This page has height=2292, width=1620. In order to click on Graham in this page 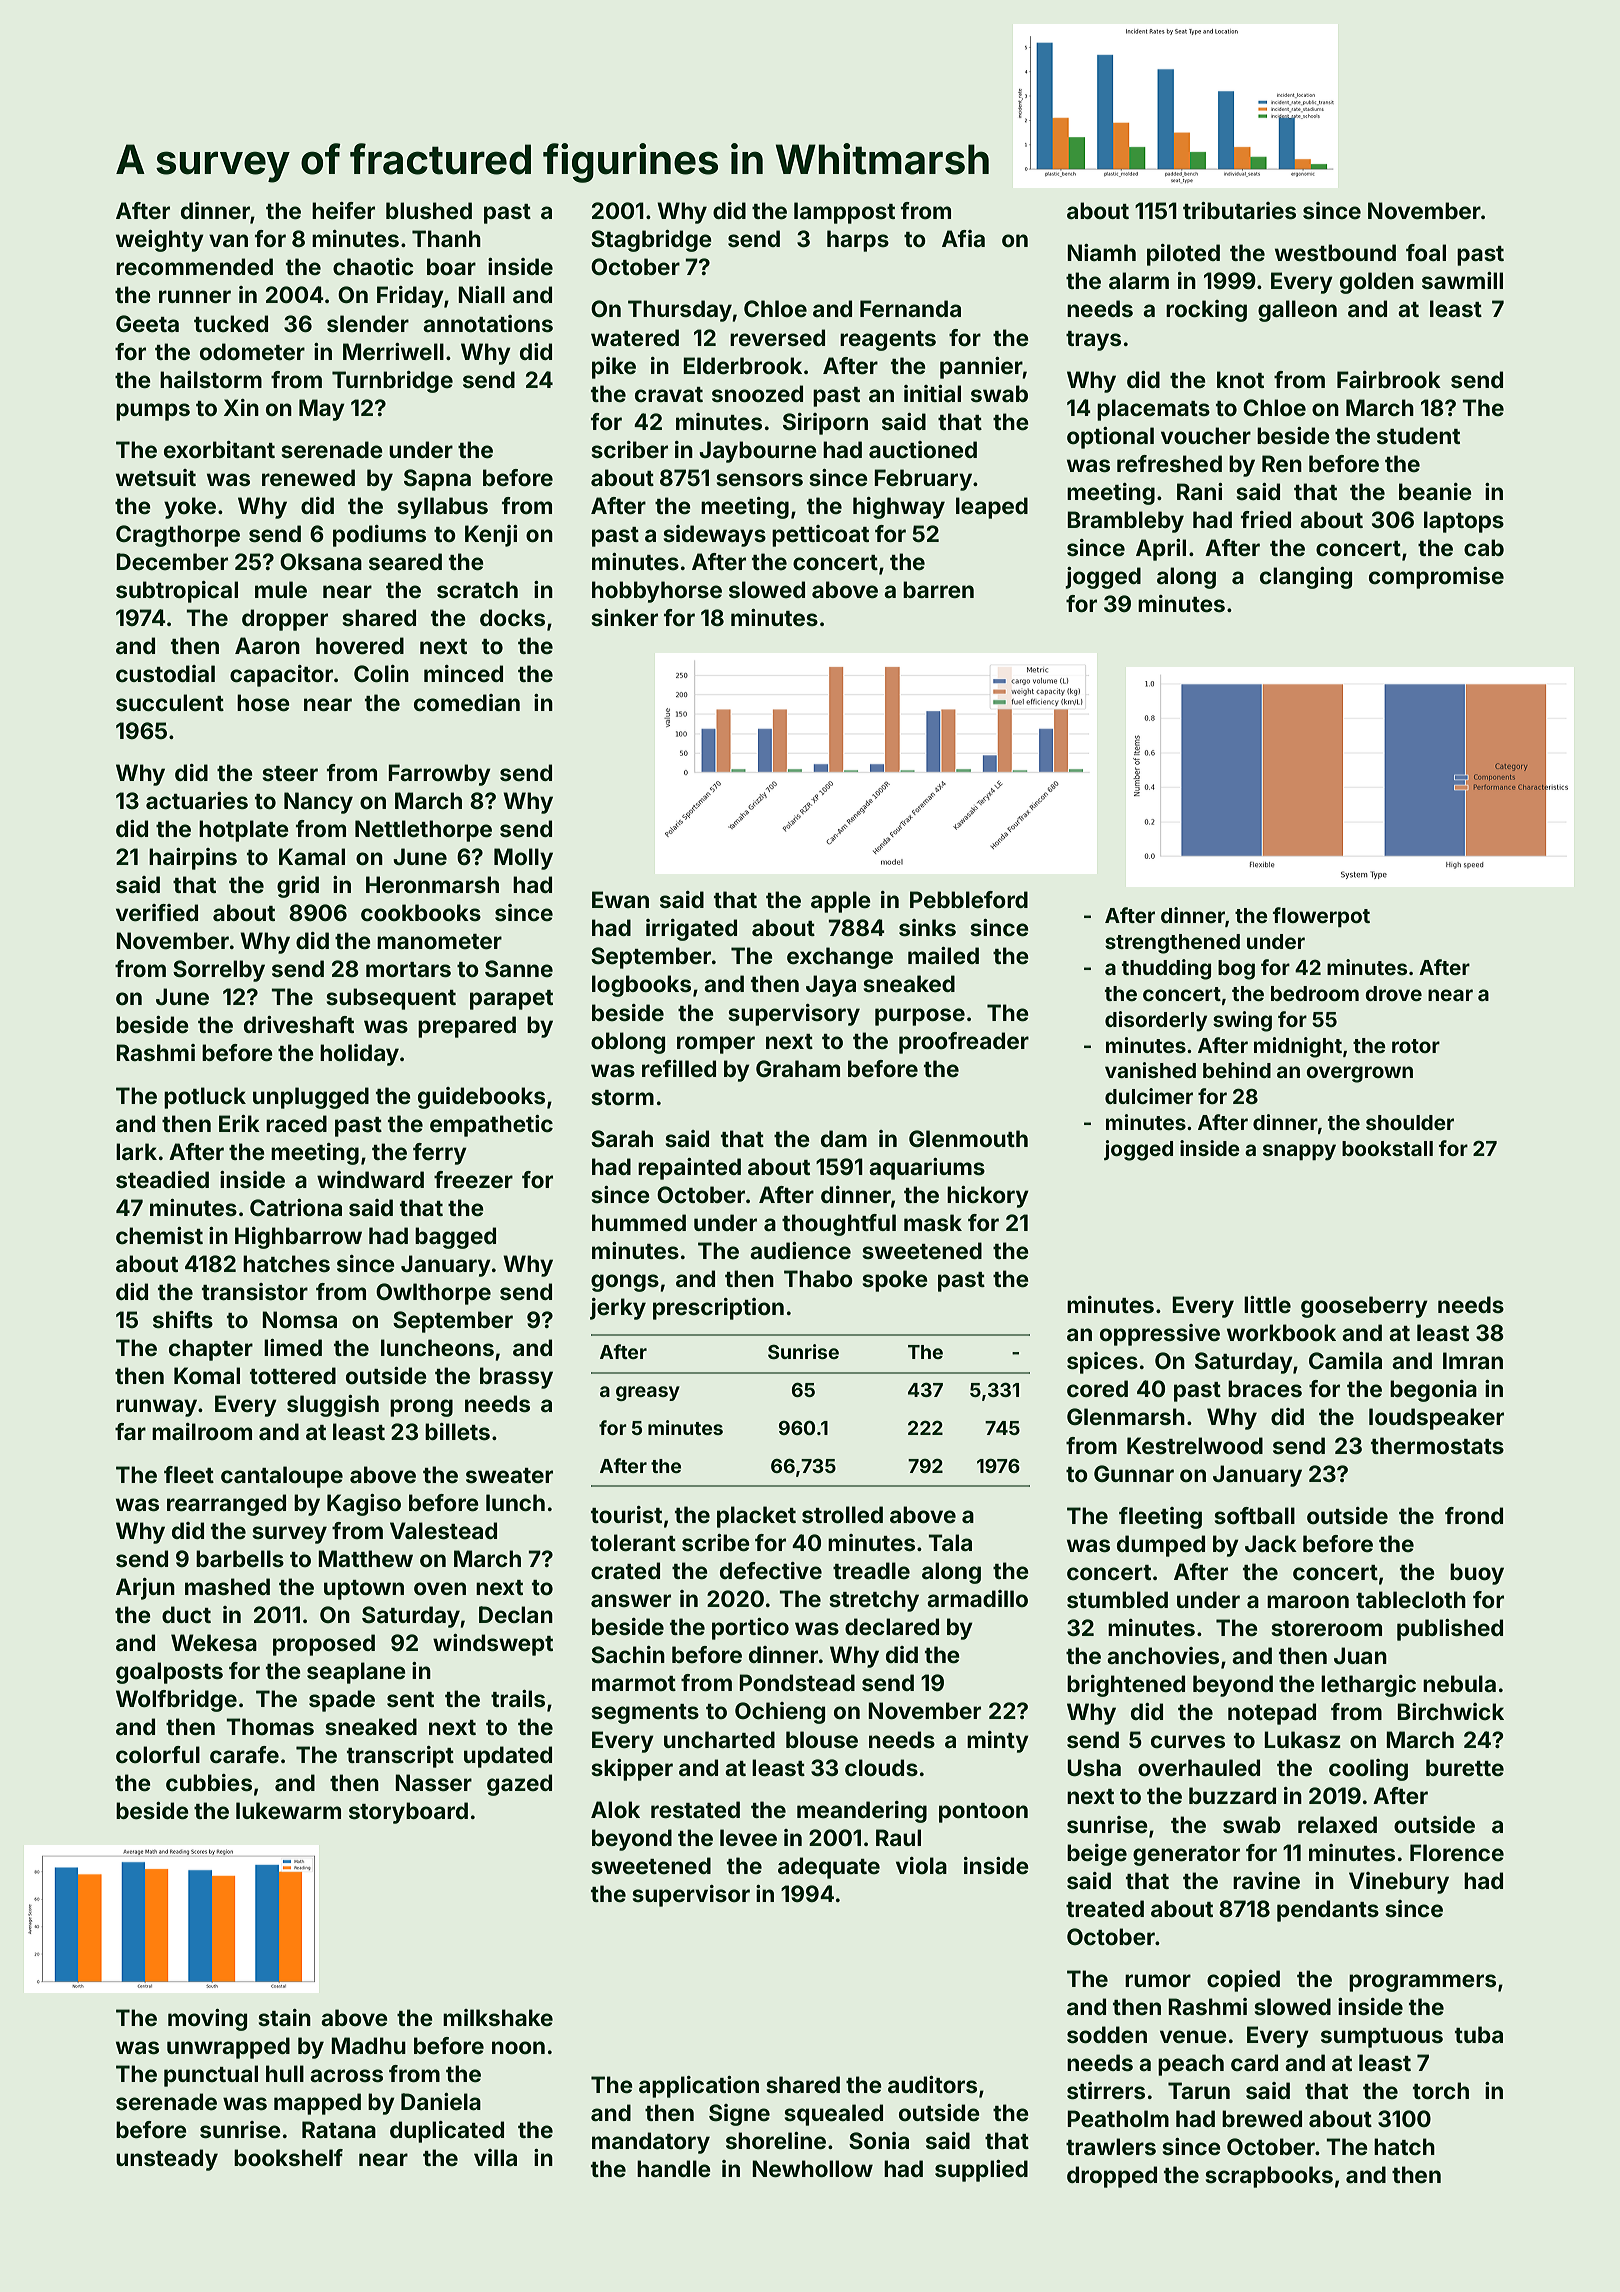, I will do `click(798, 1068)`.
